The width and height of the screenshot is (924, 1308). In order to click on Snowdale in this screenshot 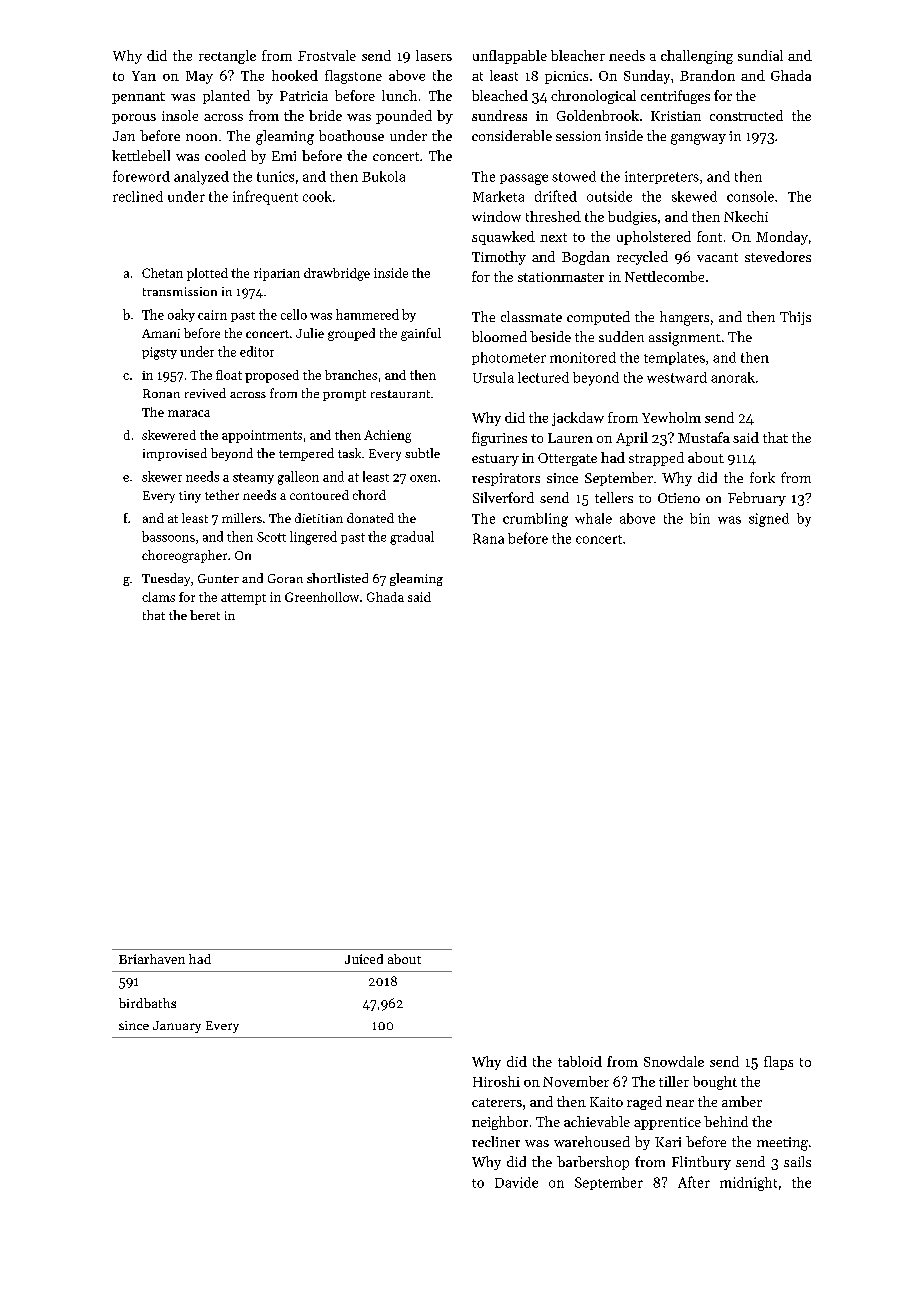, I will do `click(674, 1061)`.
